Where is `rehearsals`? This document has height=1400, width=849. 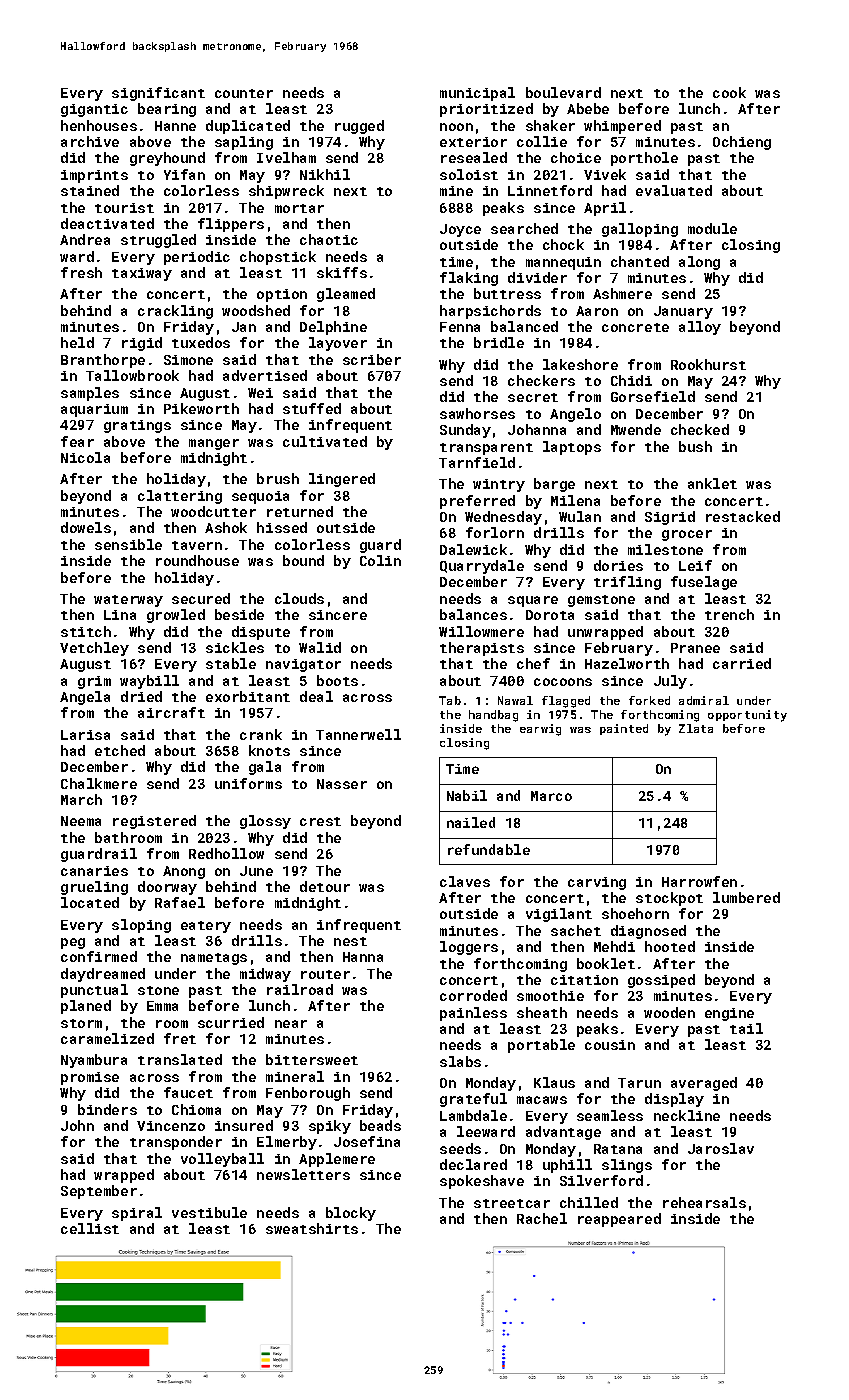 rehearsals is located at coordinates (704, 1202).
